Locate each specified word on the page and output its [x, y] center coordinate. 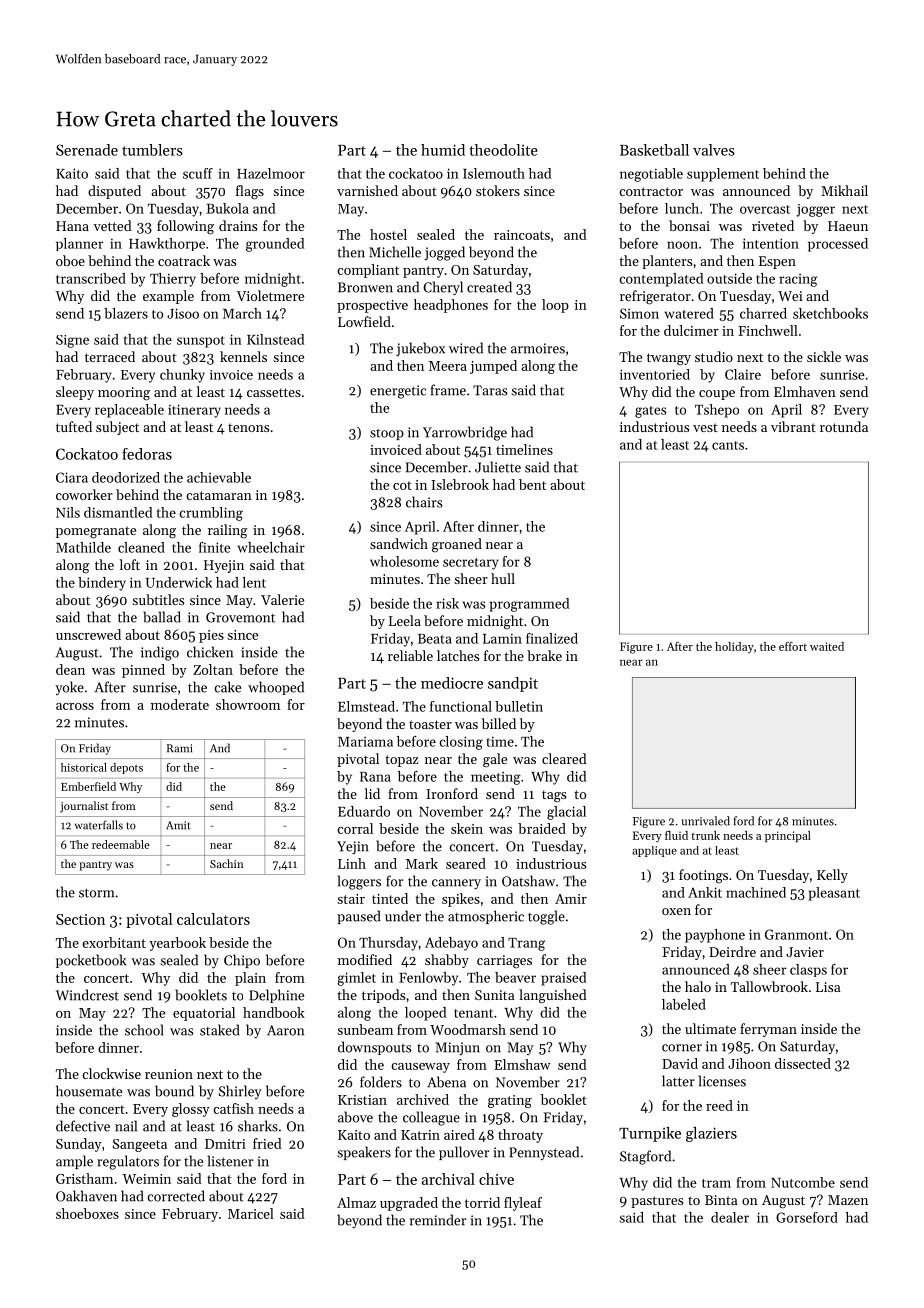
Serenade [87, 150]
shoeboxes [87, 1213]
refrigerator [655, 297]
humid [443, 150]
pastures [657, 1202]
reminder [437, 1220]
